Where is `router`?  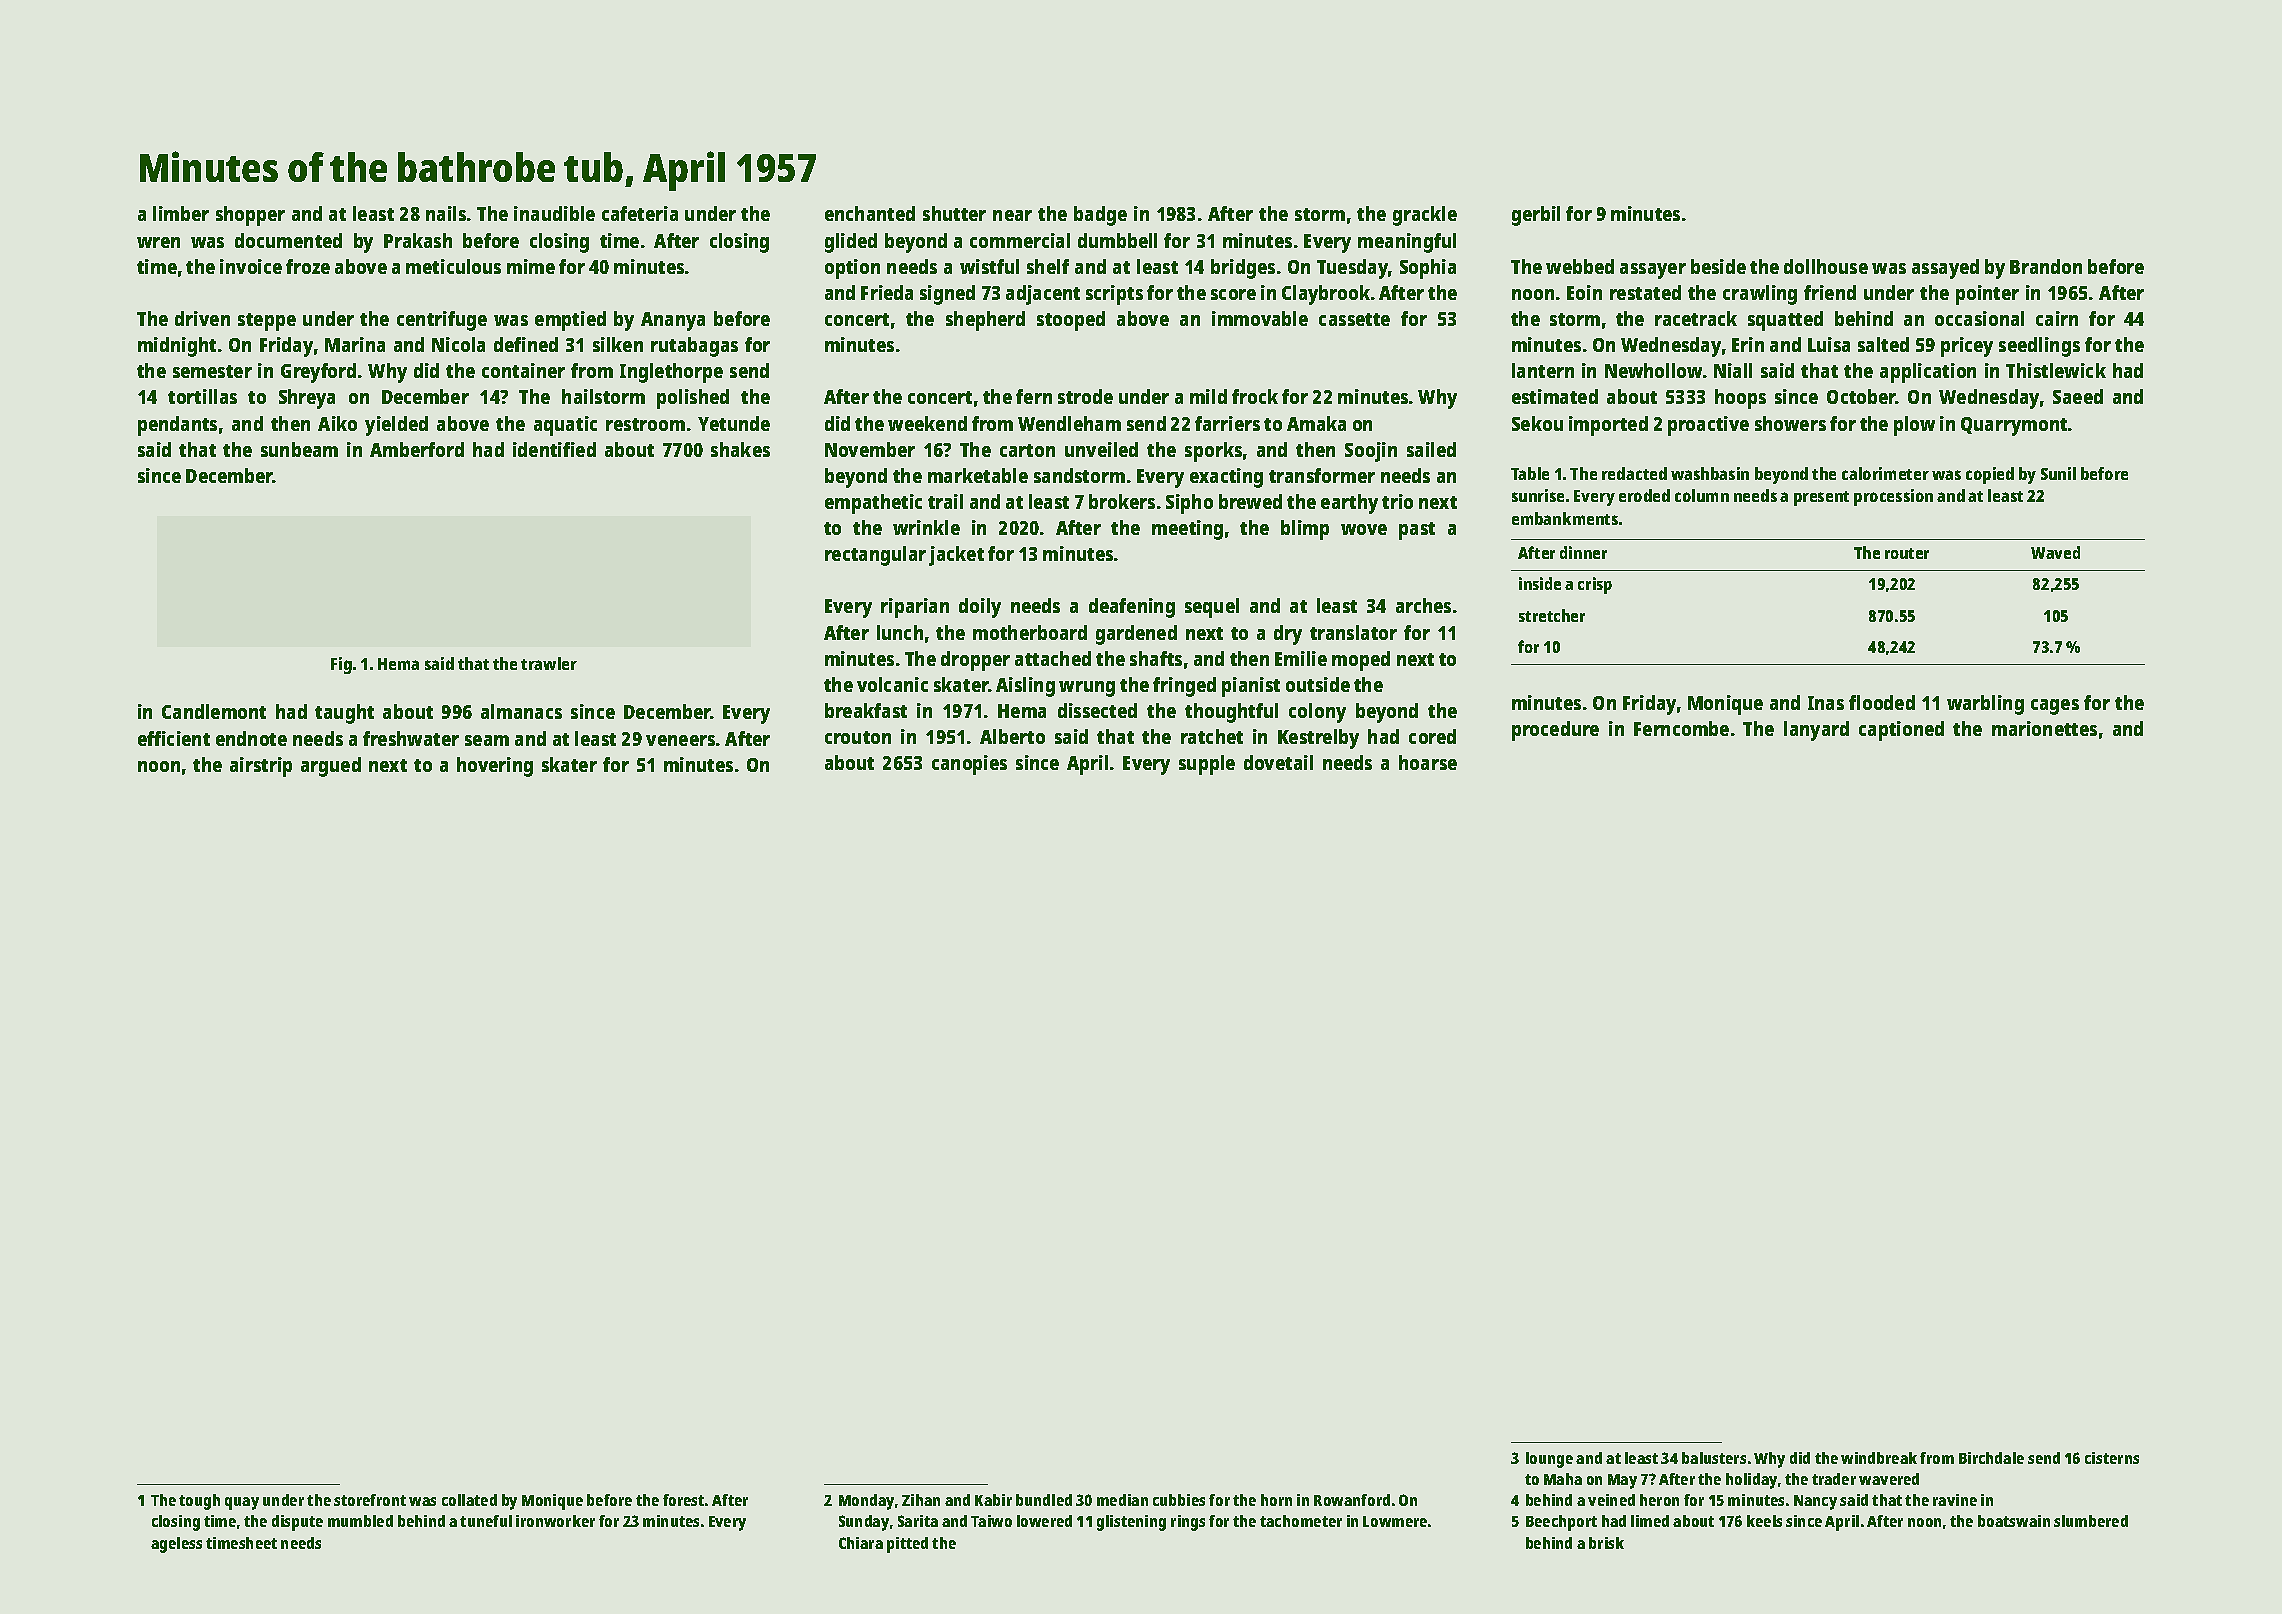
router is located at coordinates (1907, 553).
